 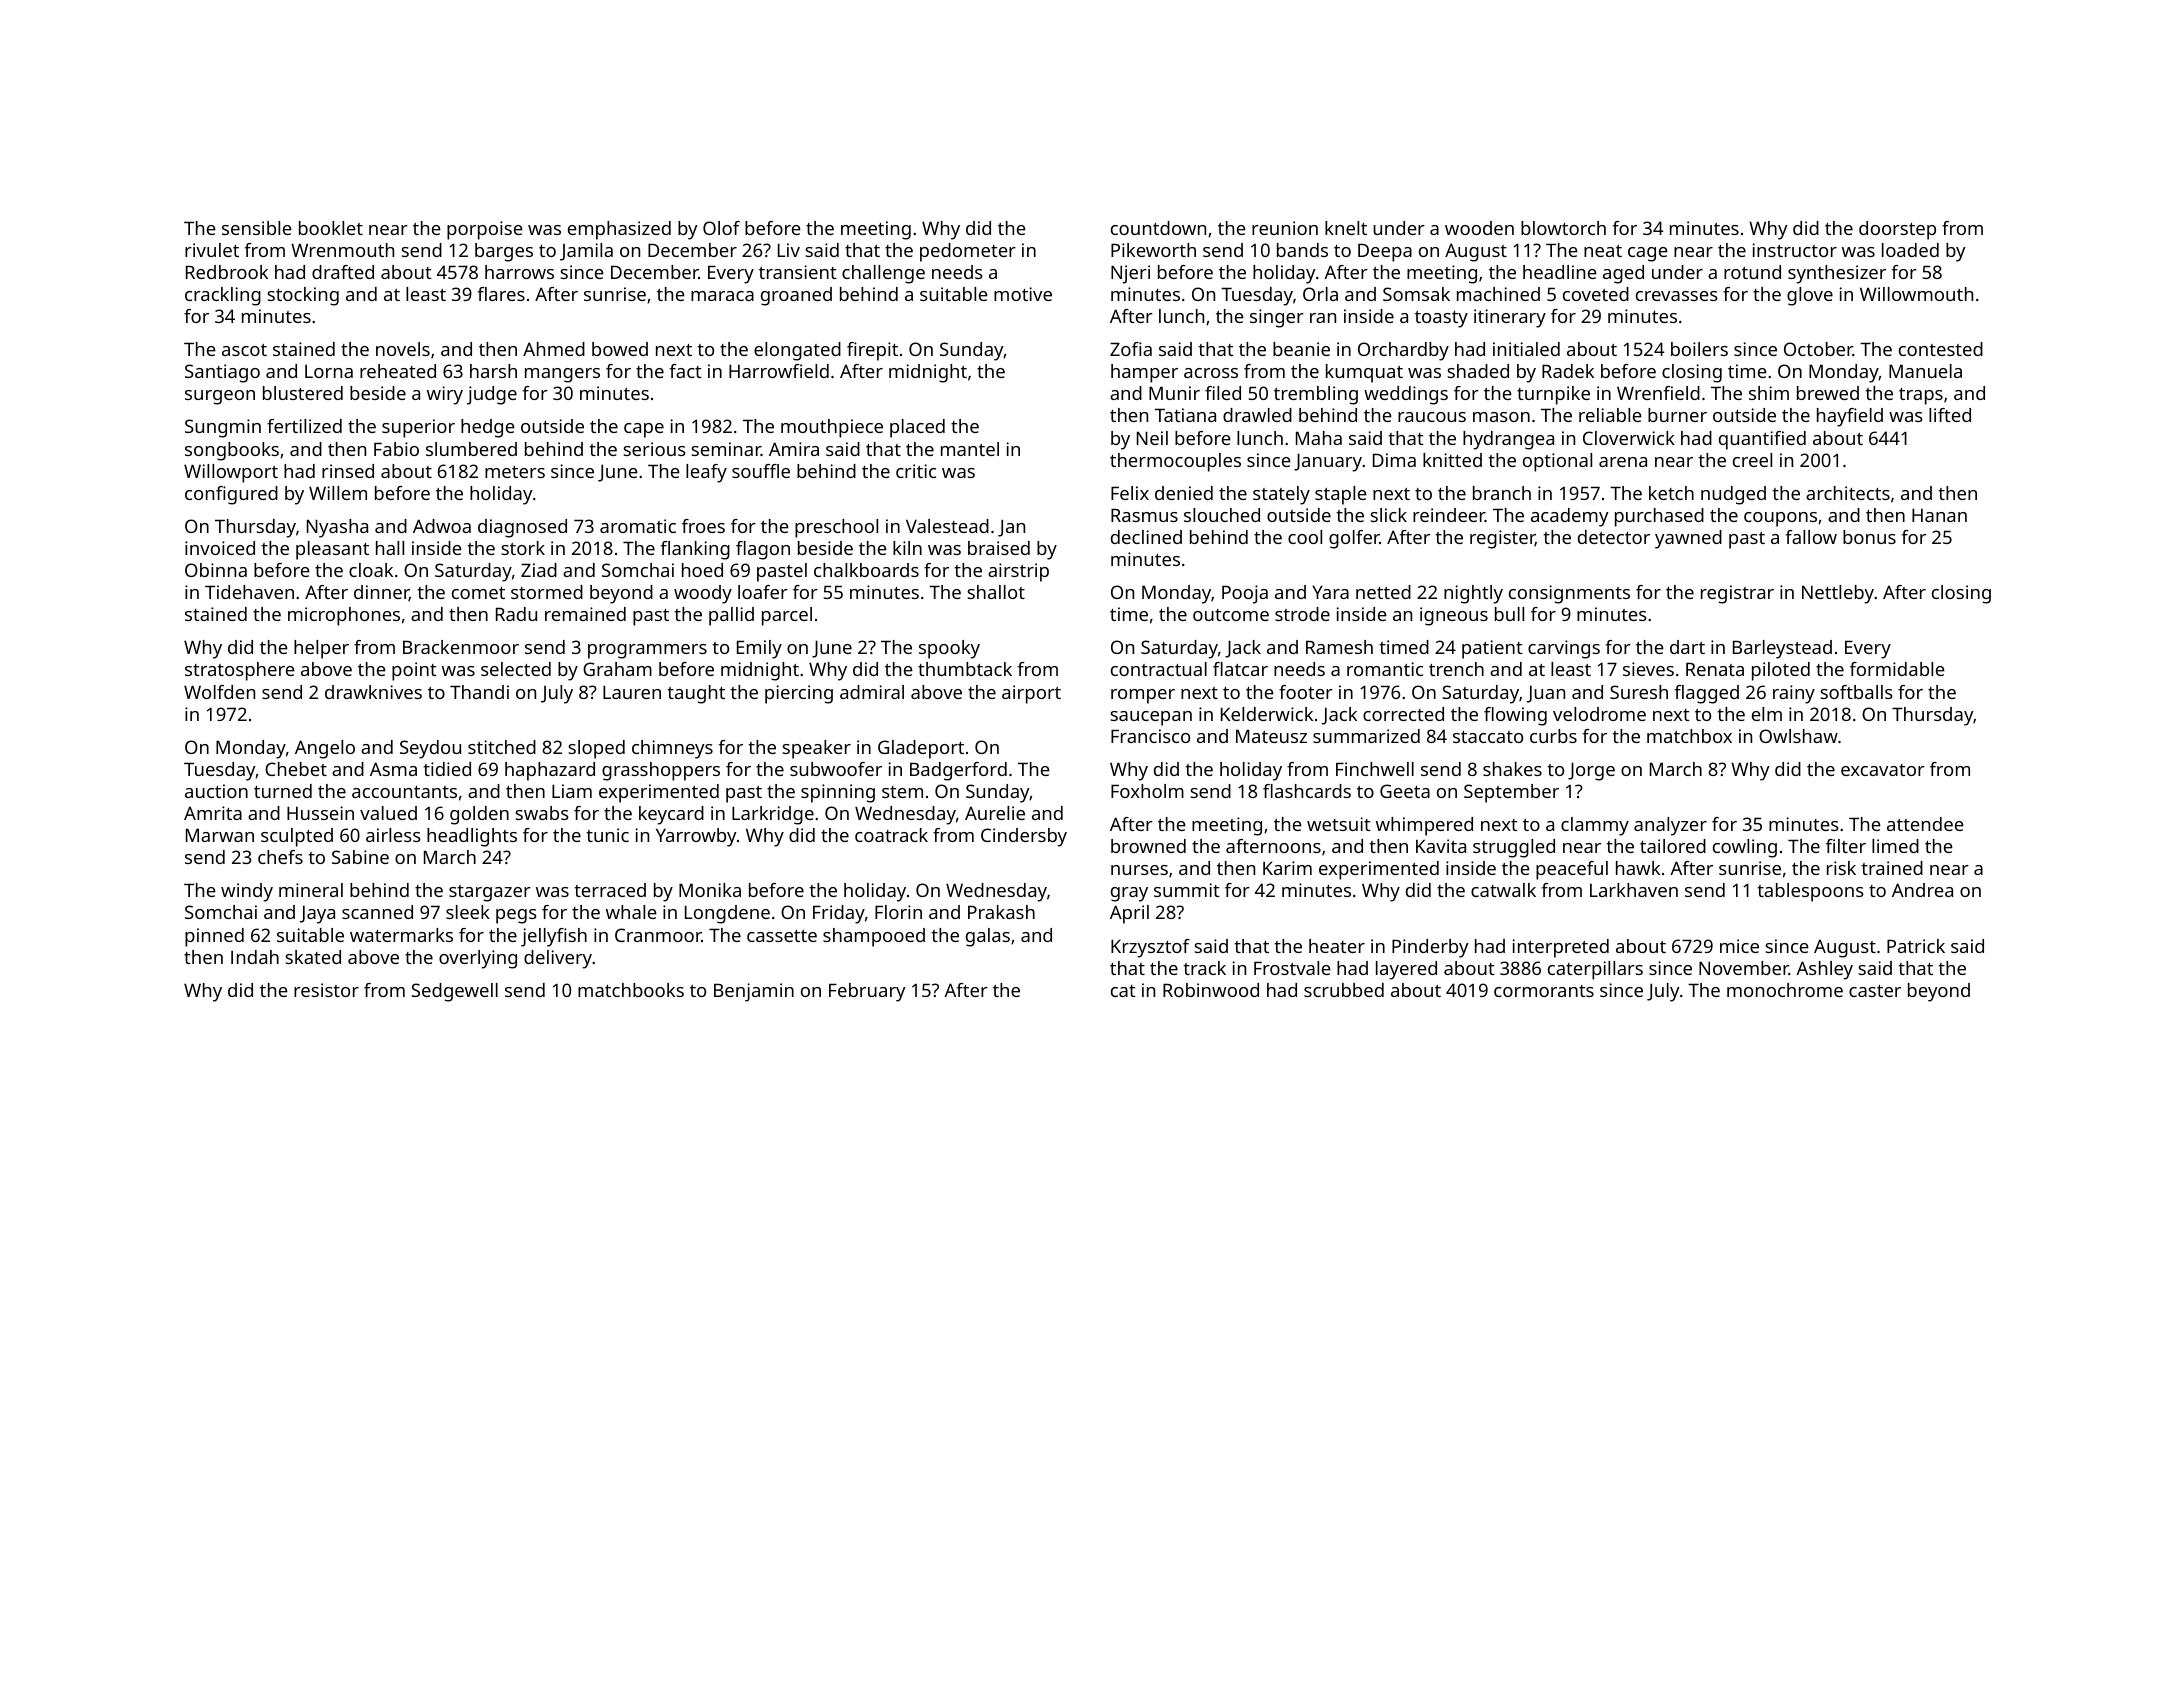 What do you see at coordinates (1175, 462) in the screenshot?
I see `thermocouples` at bounding box center [1175, 462].
